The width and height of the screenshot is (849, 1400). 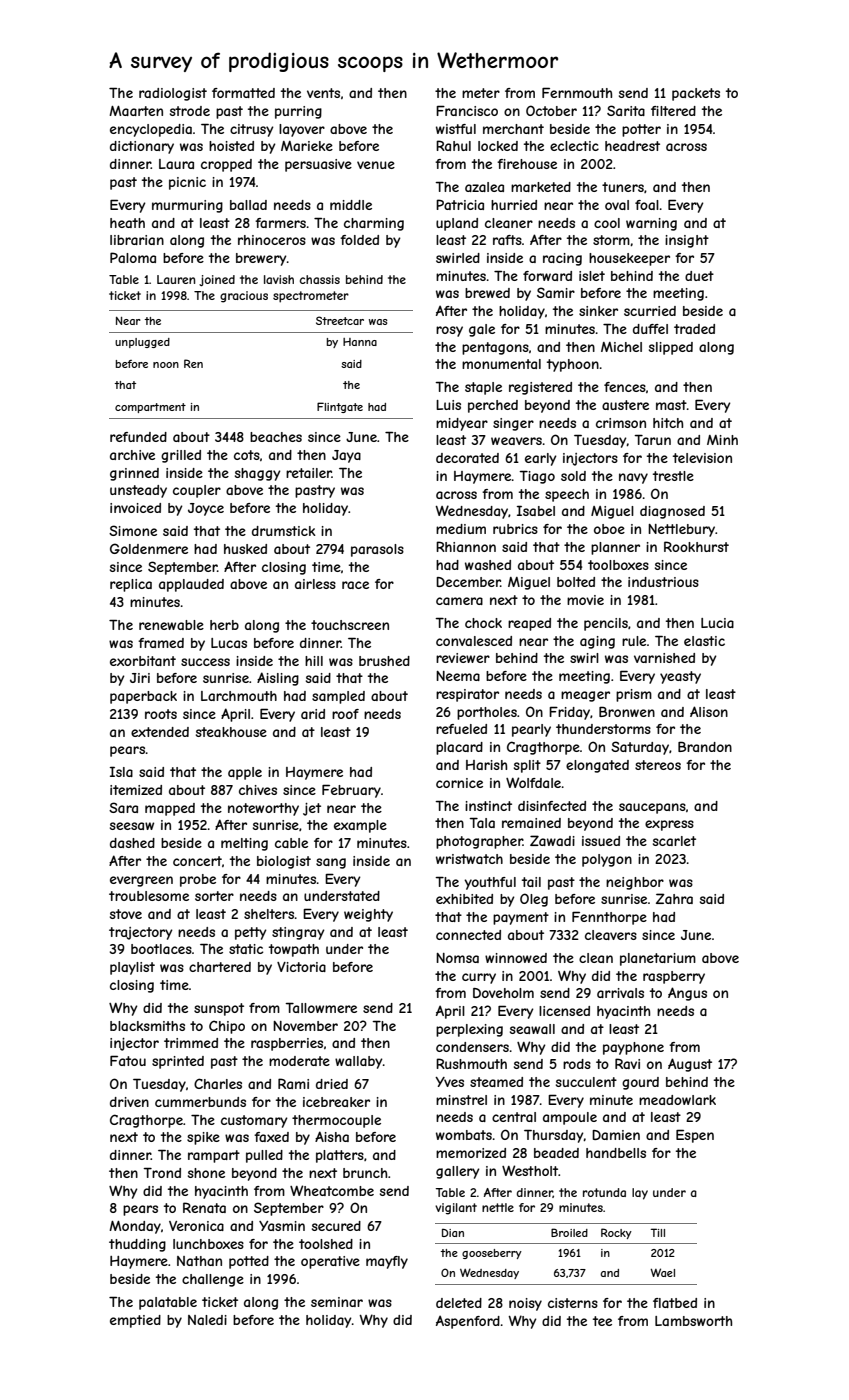 I want to click on decorated, so click(x=467, y=458).
